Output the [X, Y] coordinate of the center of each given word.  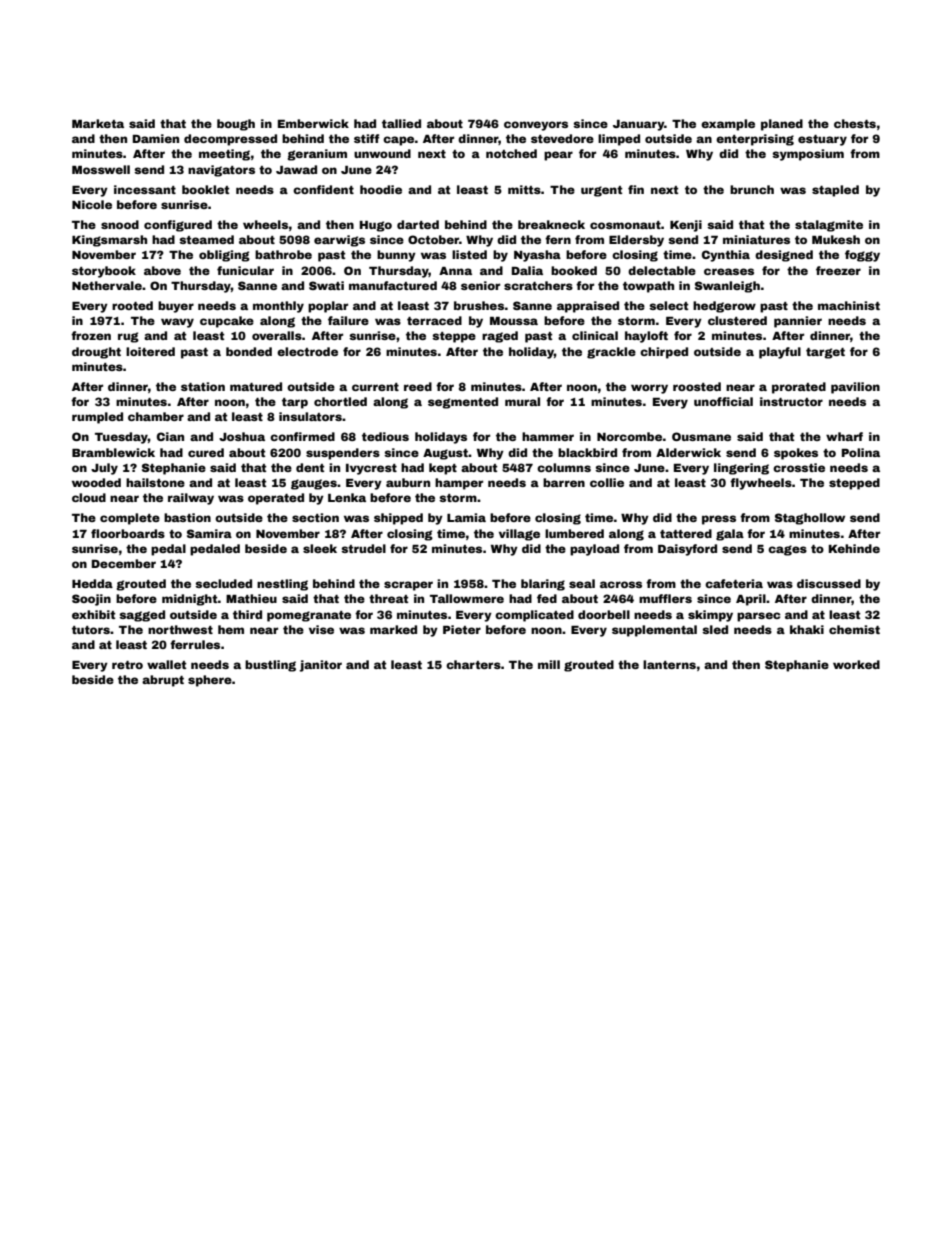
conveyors [536, 126]
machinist [849, 305]
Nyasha [537, 256]
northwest [180, 629]
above [162, 270]
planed [782, 125]
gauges [314, 484]
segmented [463, 403]
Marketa [98, 123]
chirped [664, 353]
